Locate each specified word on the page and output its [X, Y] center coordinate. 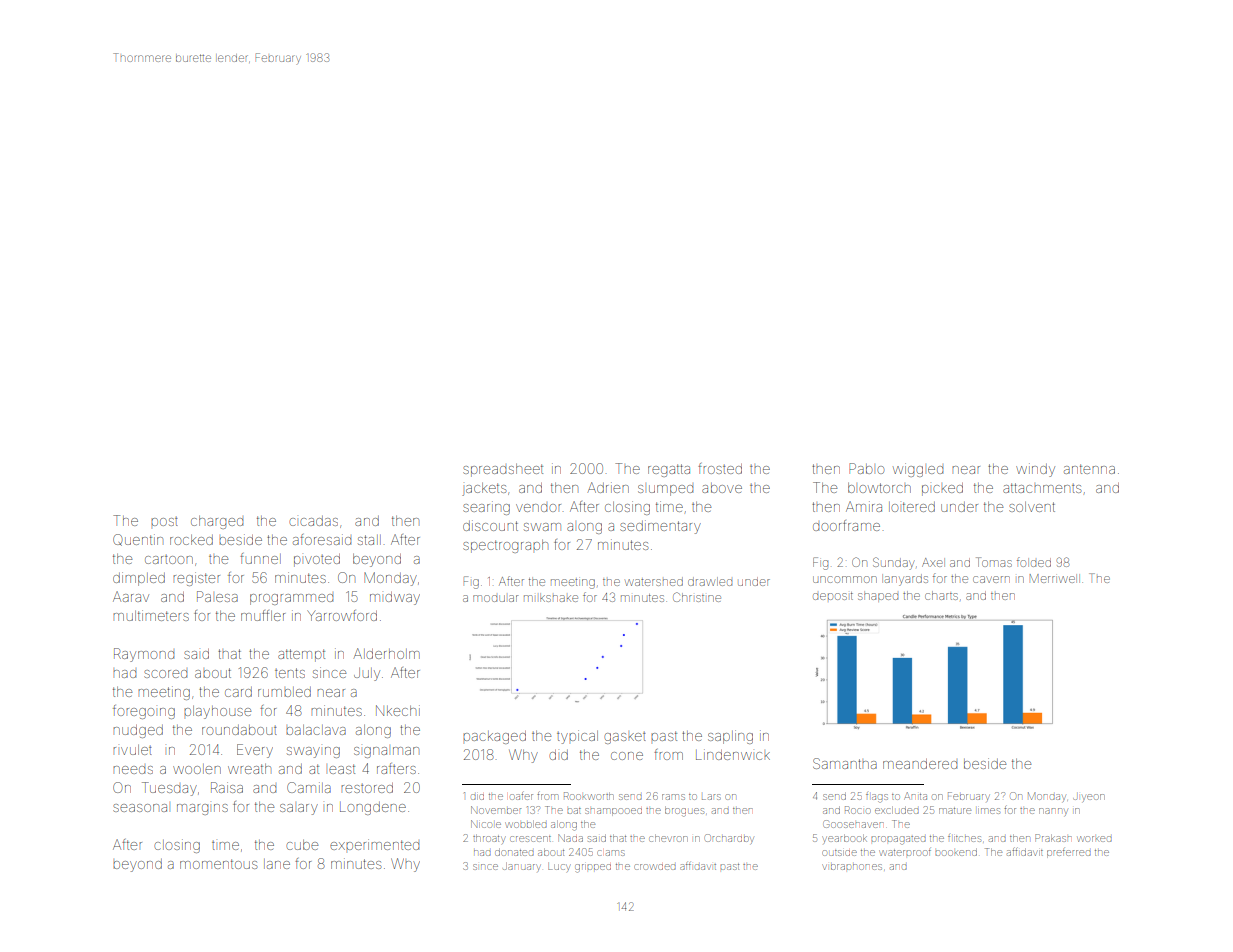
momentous [218, 864]
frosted [720, 468]
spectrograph [505, 546]
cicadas [313, 521]
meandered [920, 764]
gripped [593, 868]
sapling [730, 737]
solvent [1032, 507]
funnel [260, 558]
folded [1034, 562]
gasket [625, 738]
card [238, 692]
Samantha [845, 763]
